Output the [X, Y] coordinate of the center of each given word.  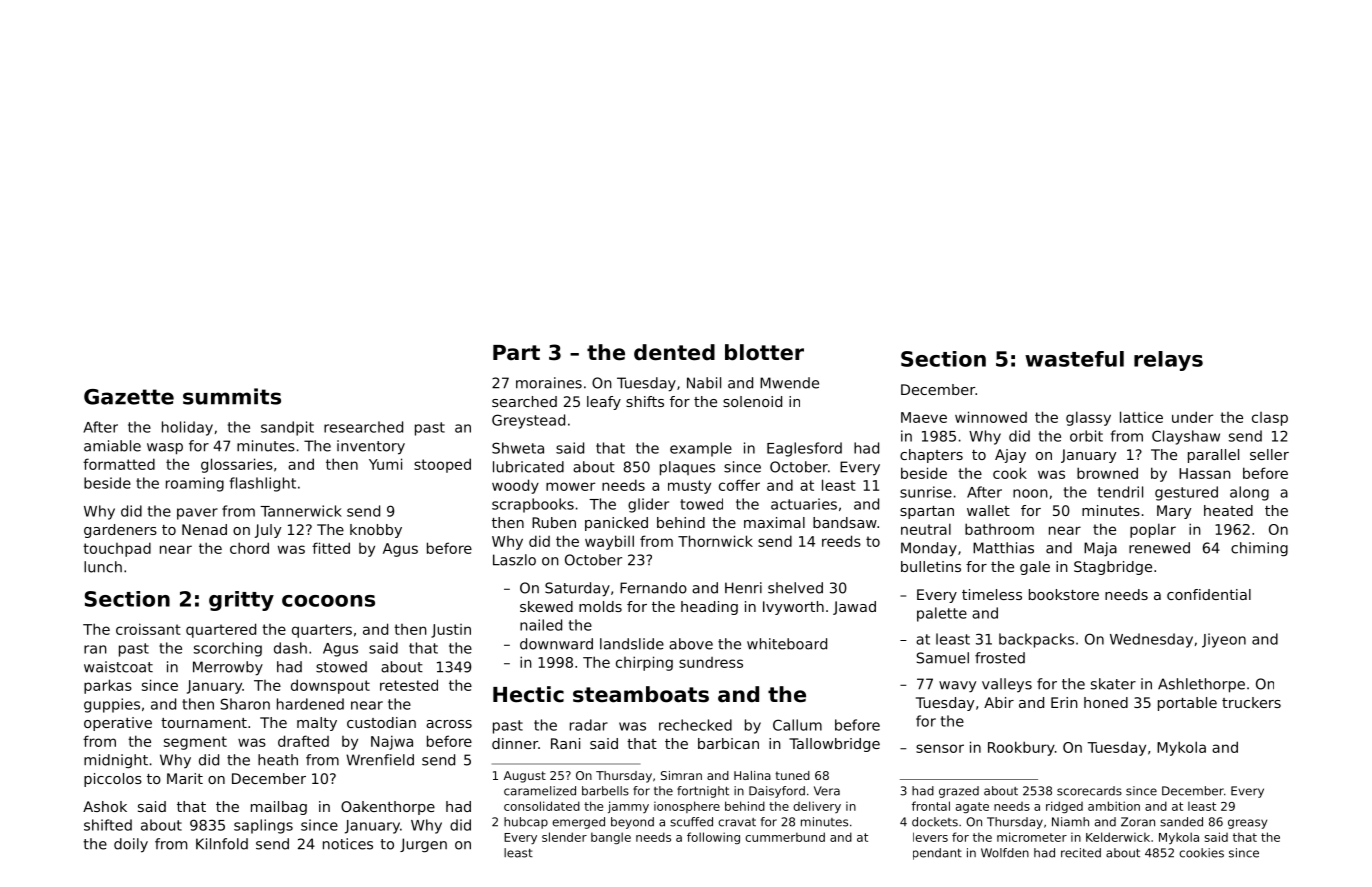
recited [1081, 853]
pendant [937, 854]
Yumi [385, 464]
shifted [108, 825]
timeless [992, 594]
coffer [739, 485]
